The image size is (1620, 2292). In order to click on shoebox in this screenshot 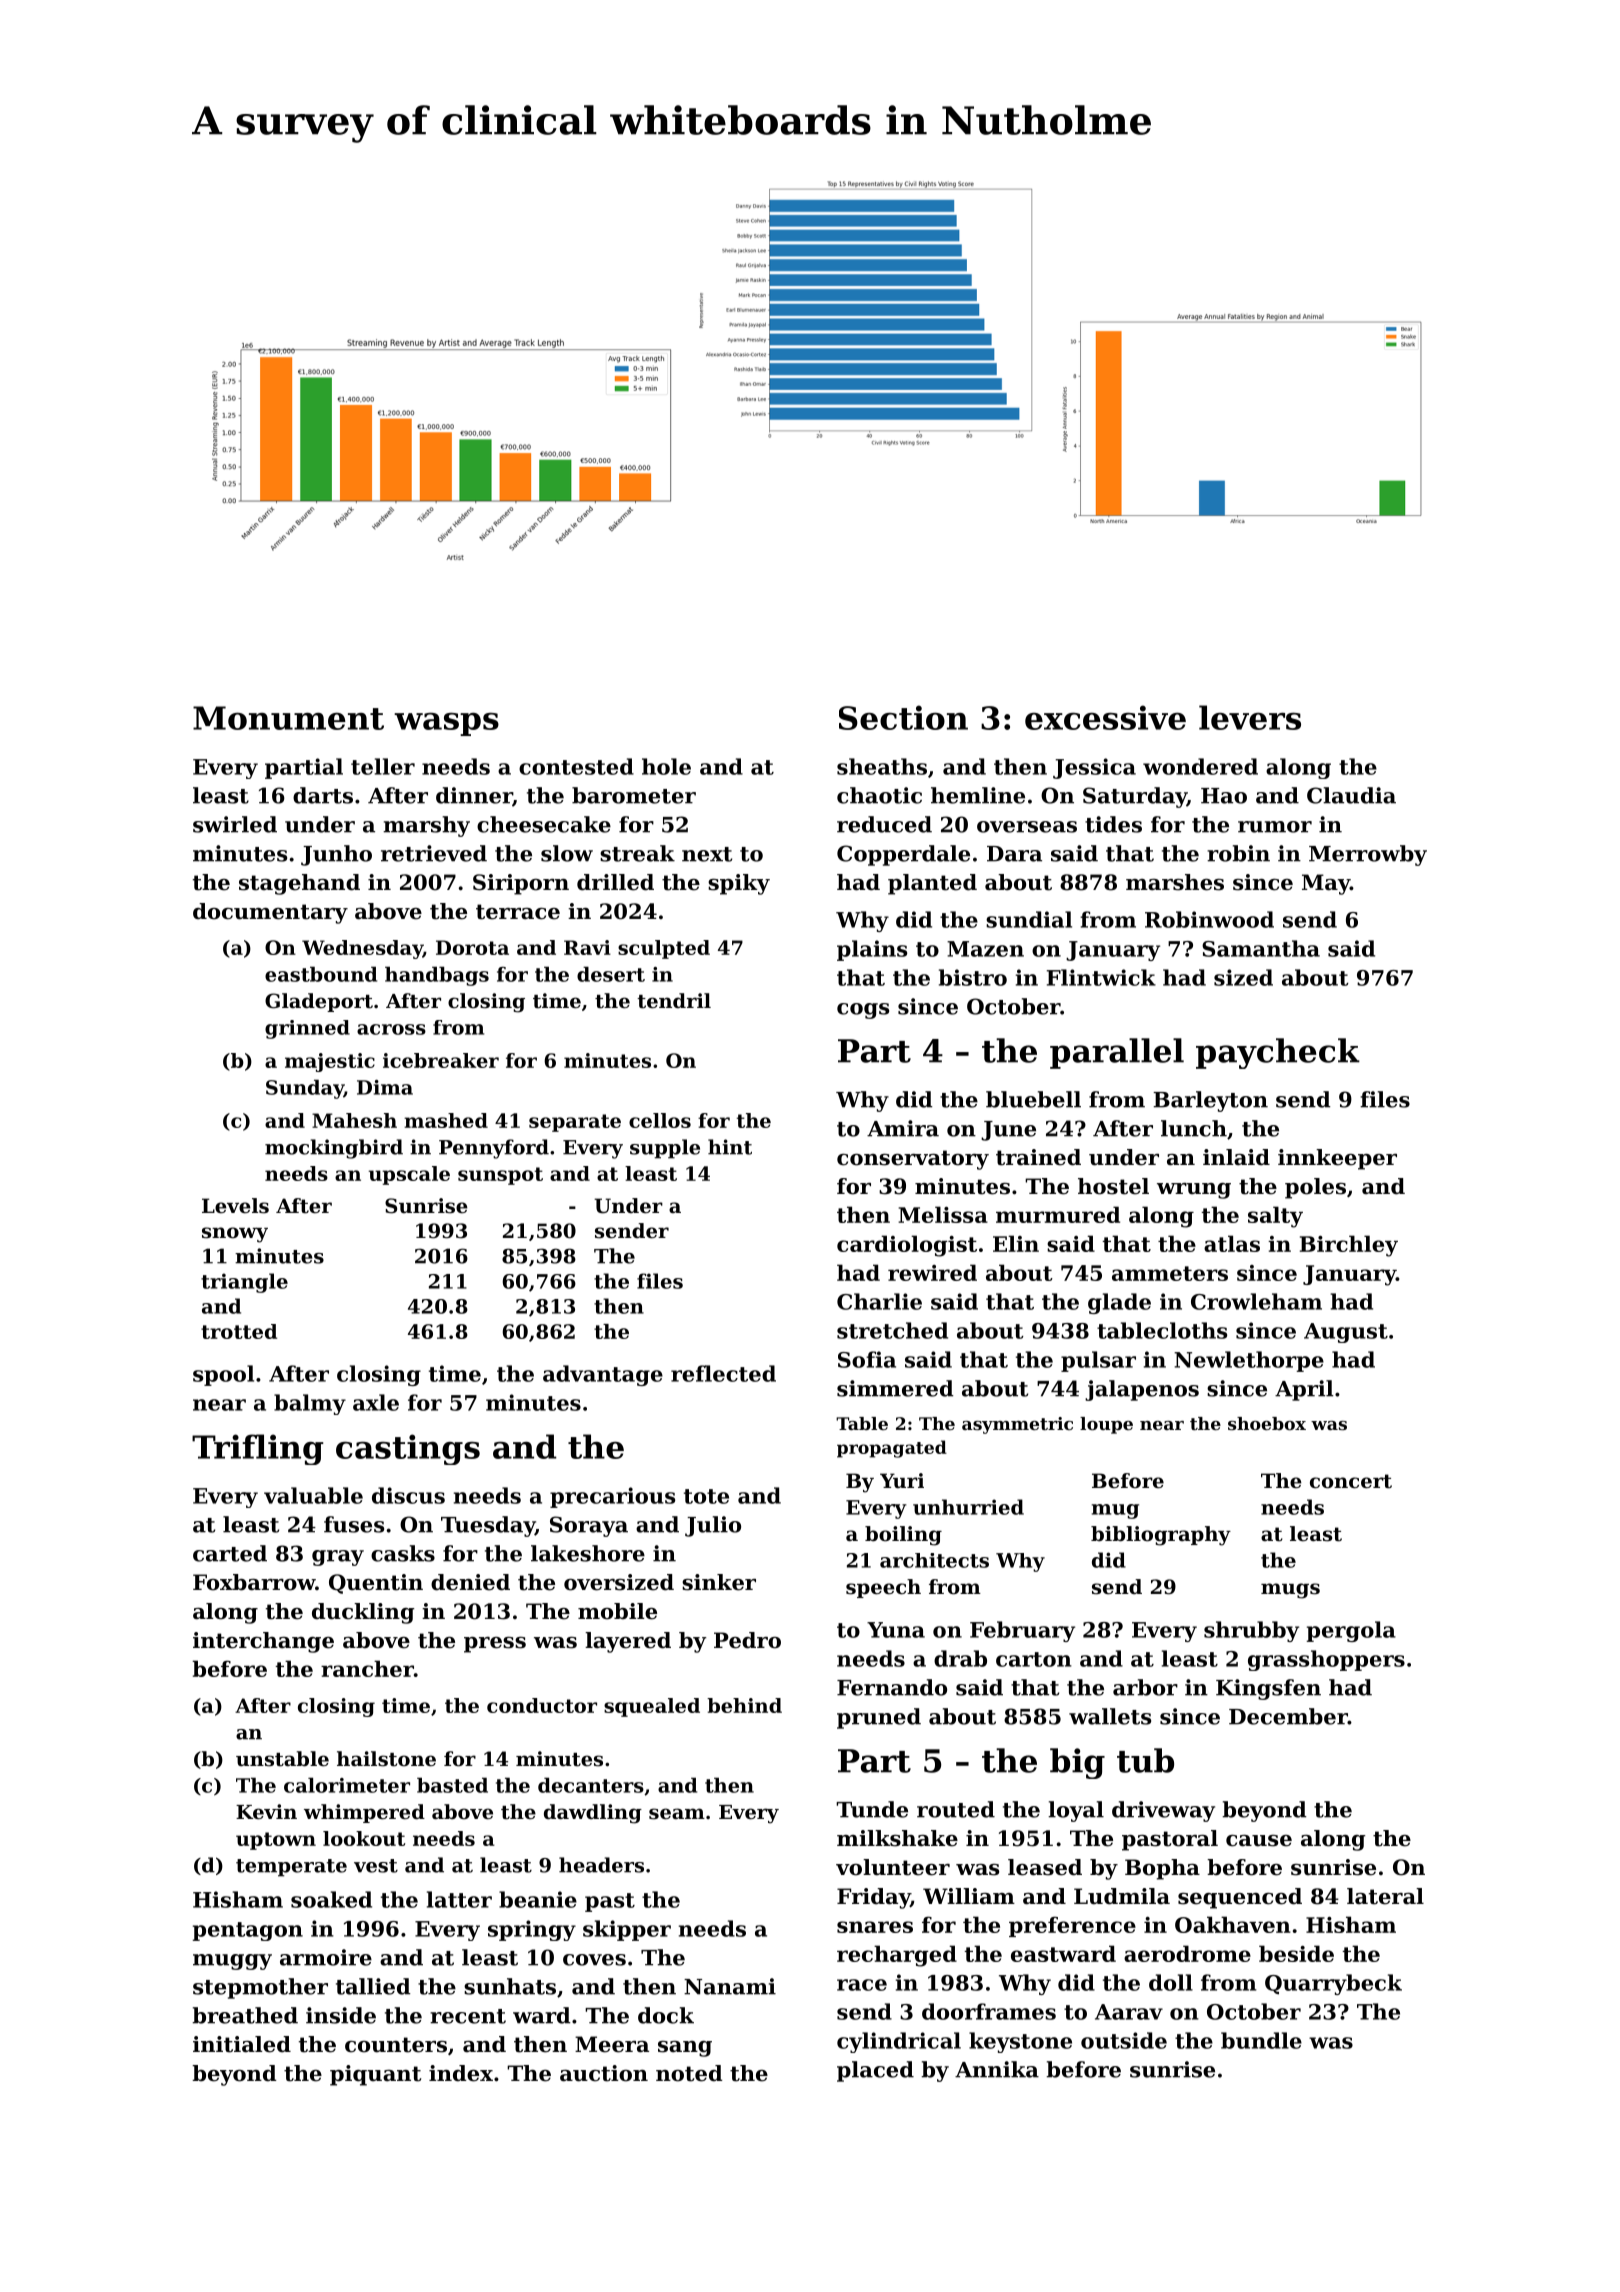, I will do `click(1267, 1423)`.
